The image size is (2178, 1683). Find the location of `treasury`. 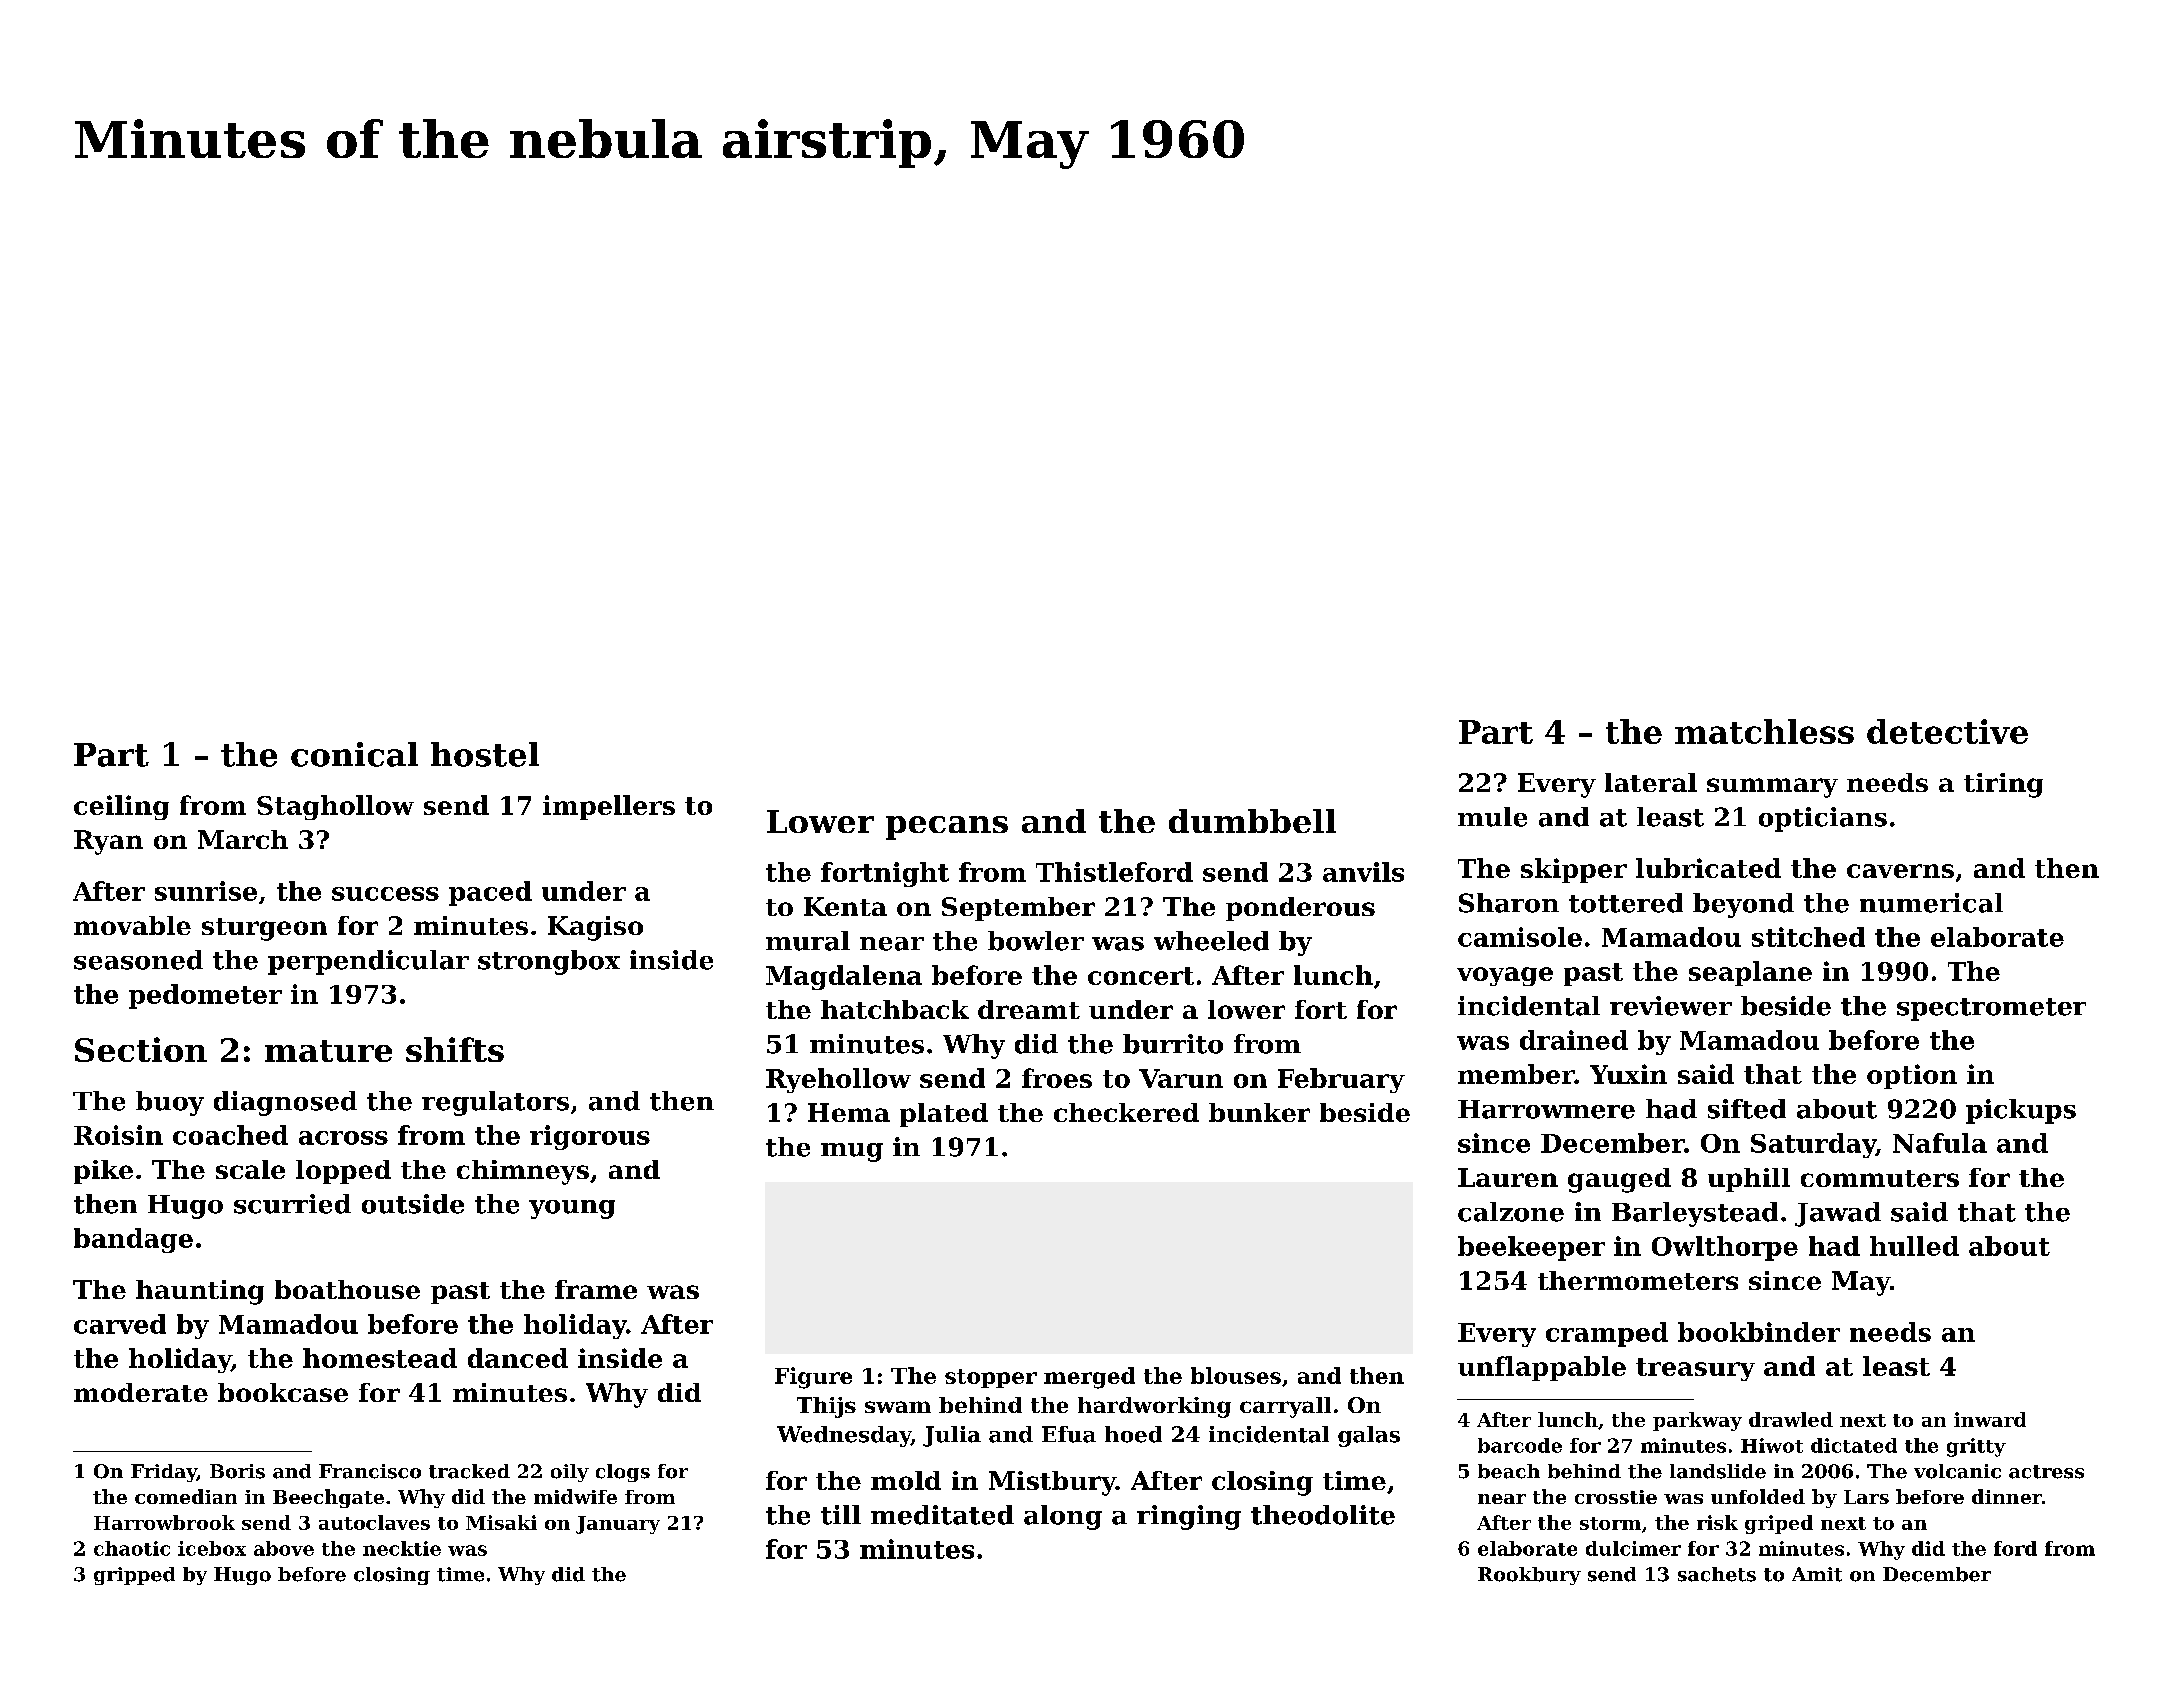

treasury is located at coordinates (1695, 1369).
